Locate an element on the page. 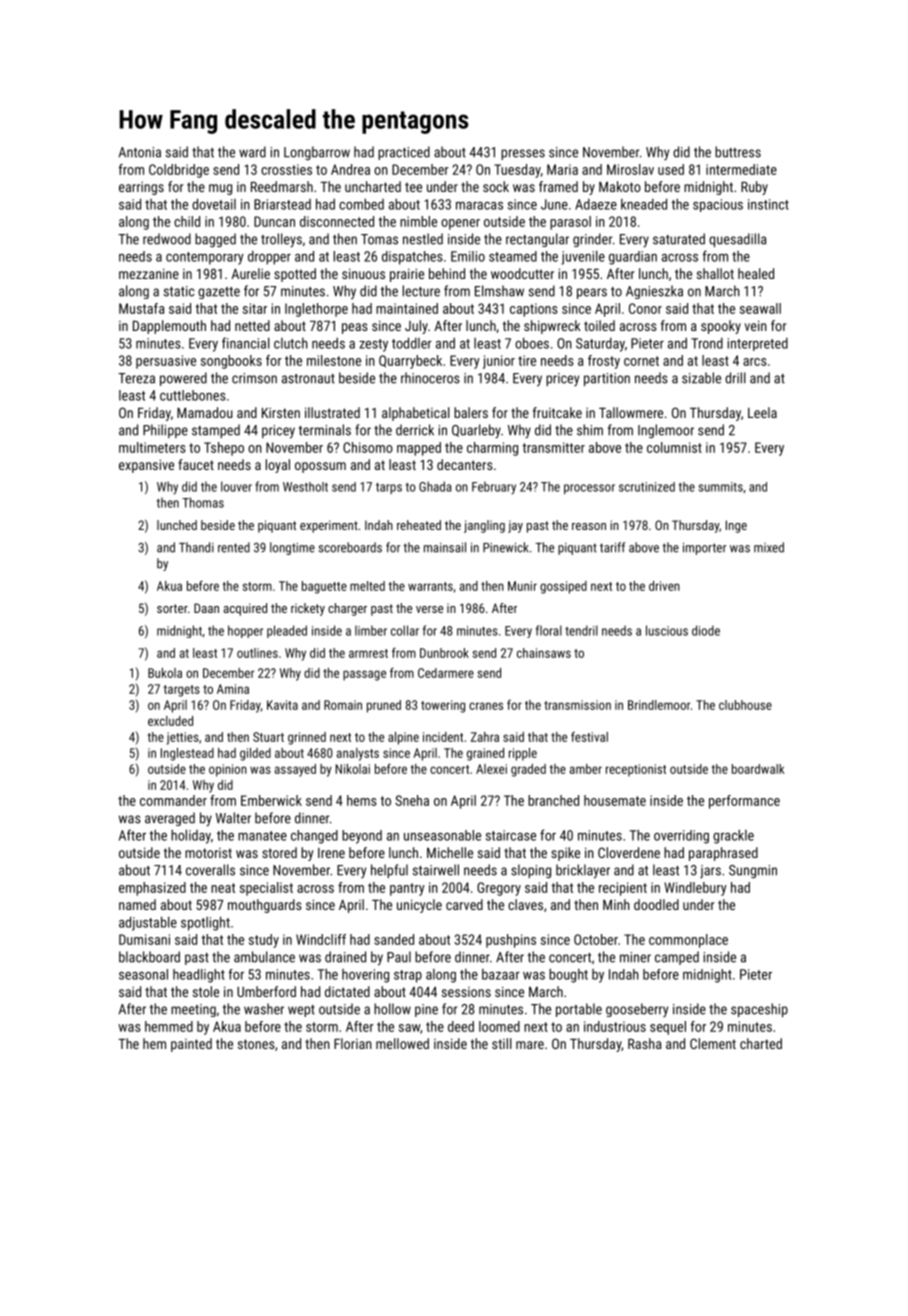 The image size is (908, 1316). ward is located at coordinates (252, 152).
